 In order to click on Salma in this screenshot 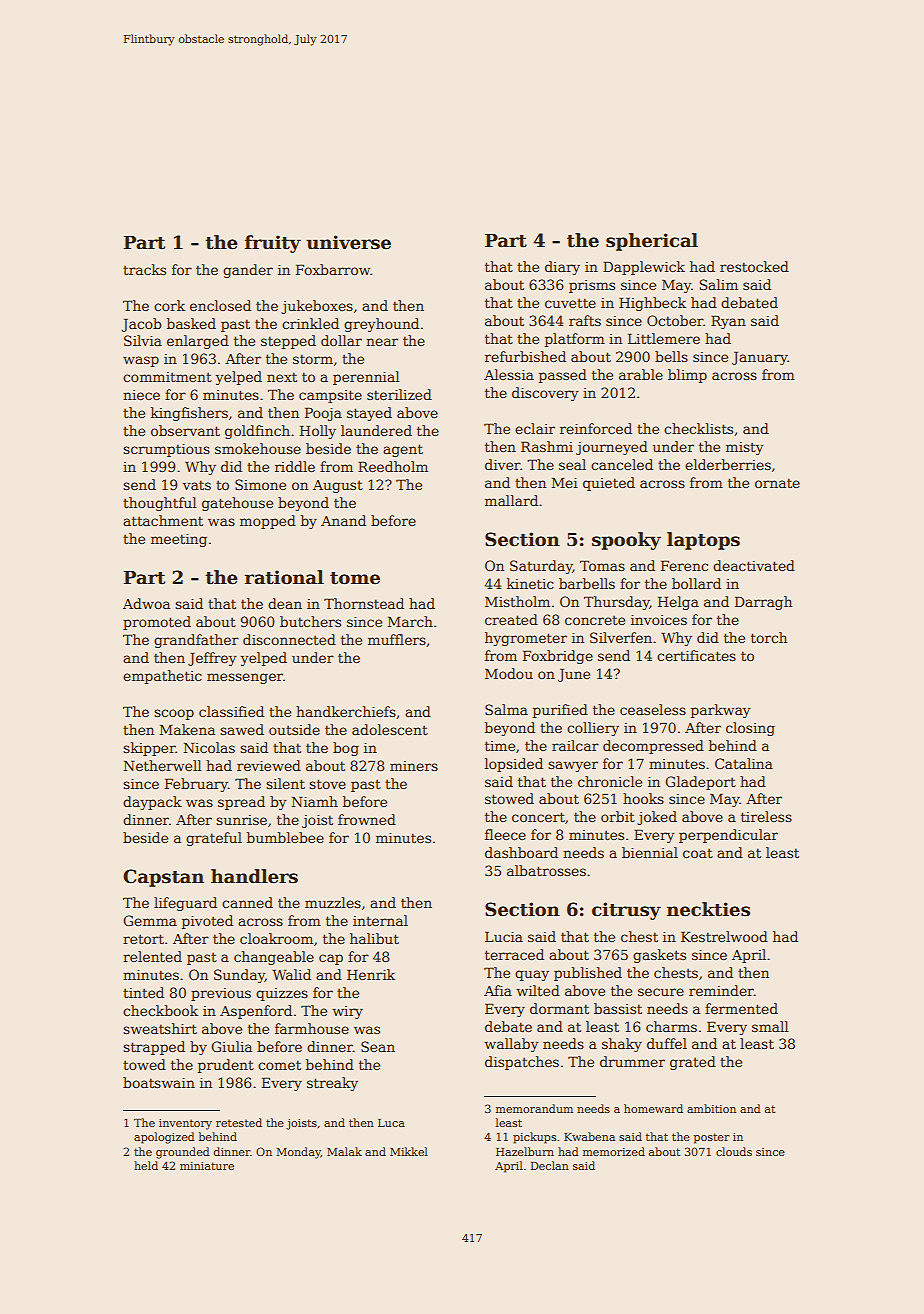, I will do `click(506, 709)`.
